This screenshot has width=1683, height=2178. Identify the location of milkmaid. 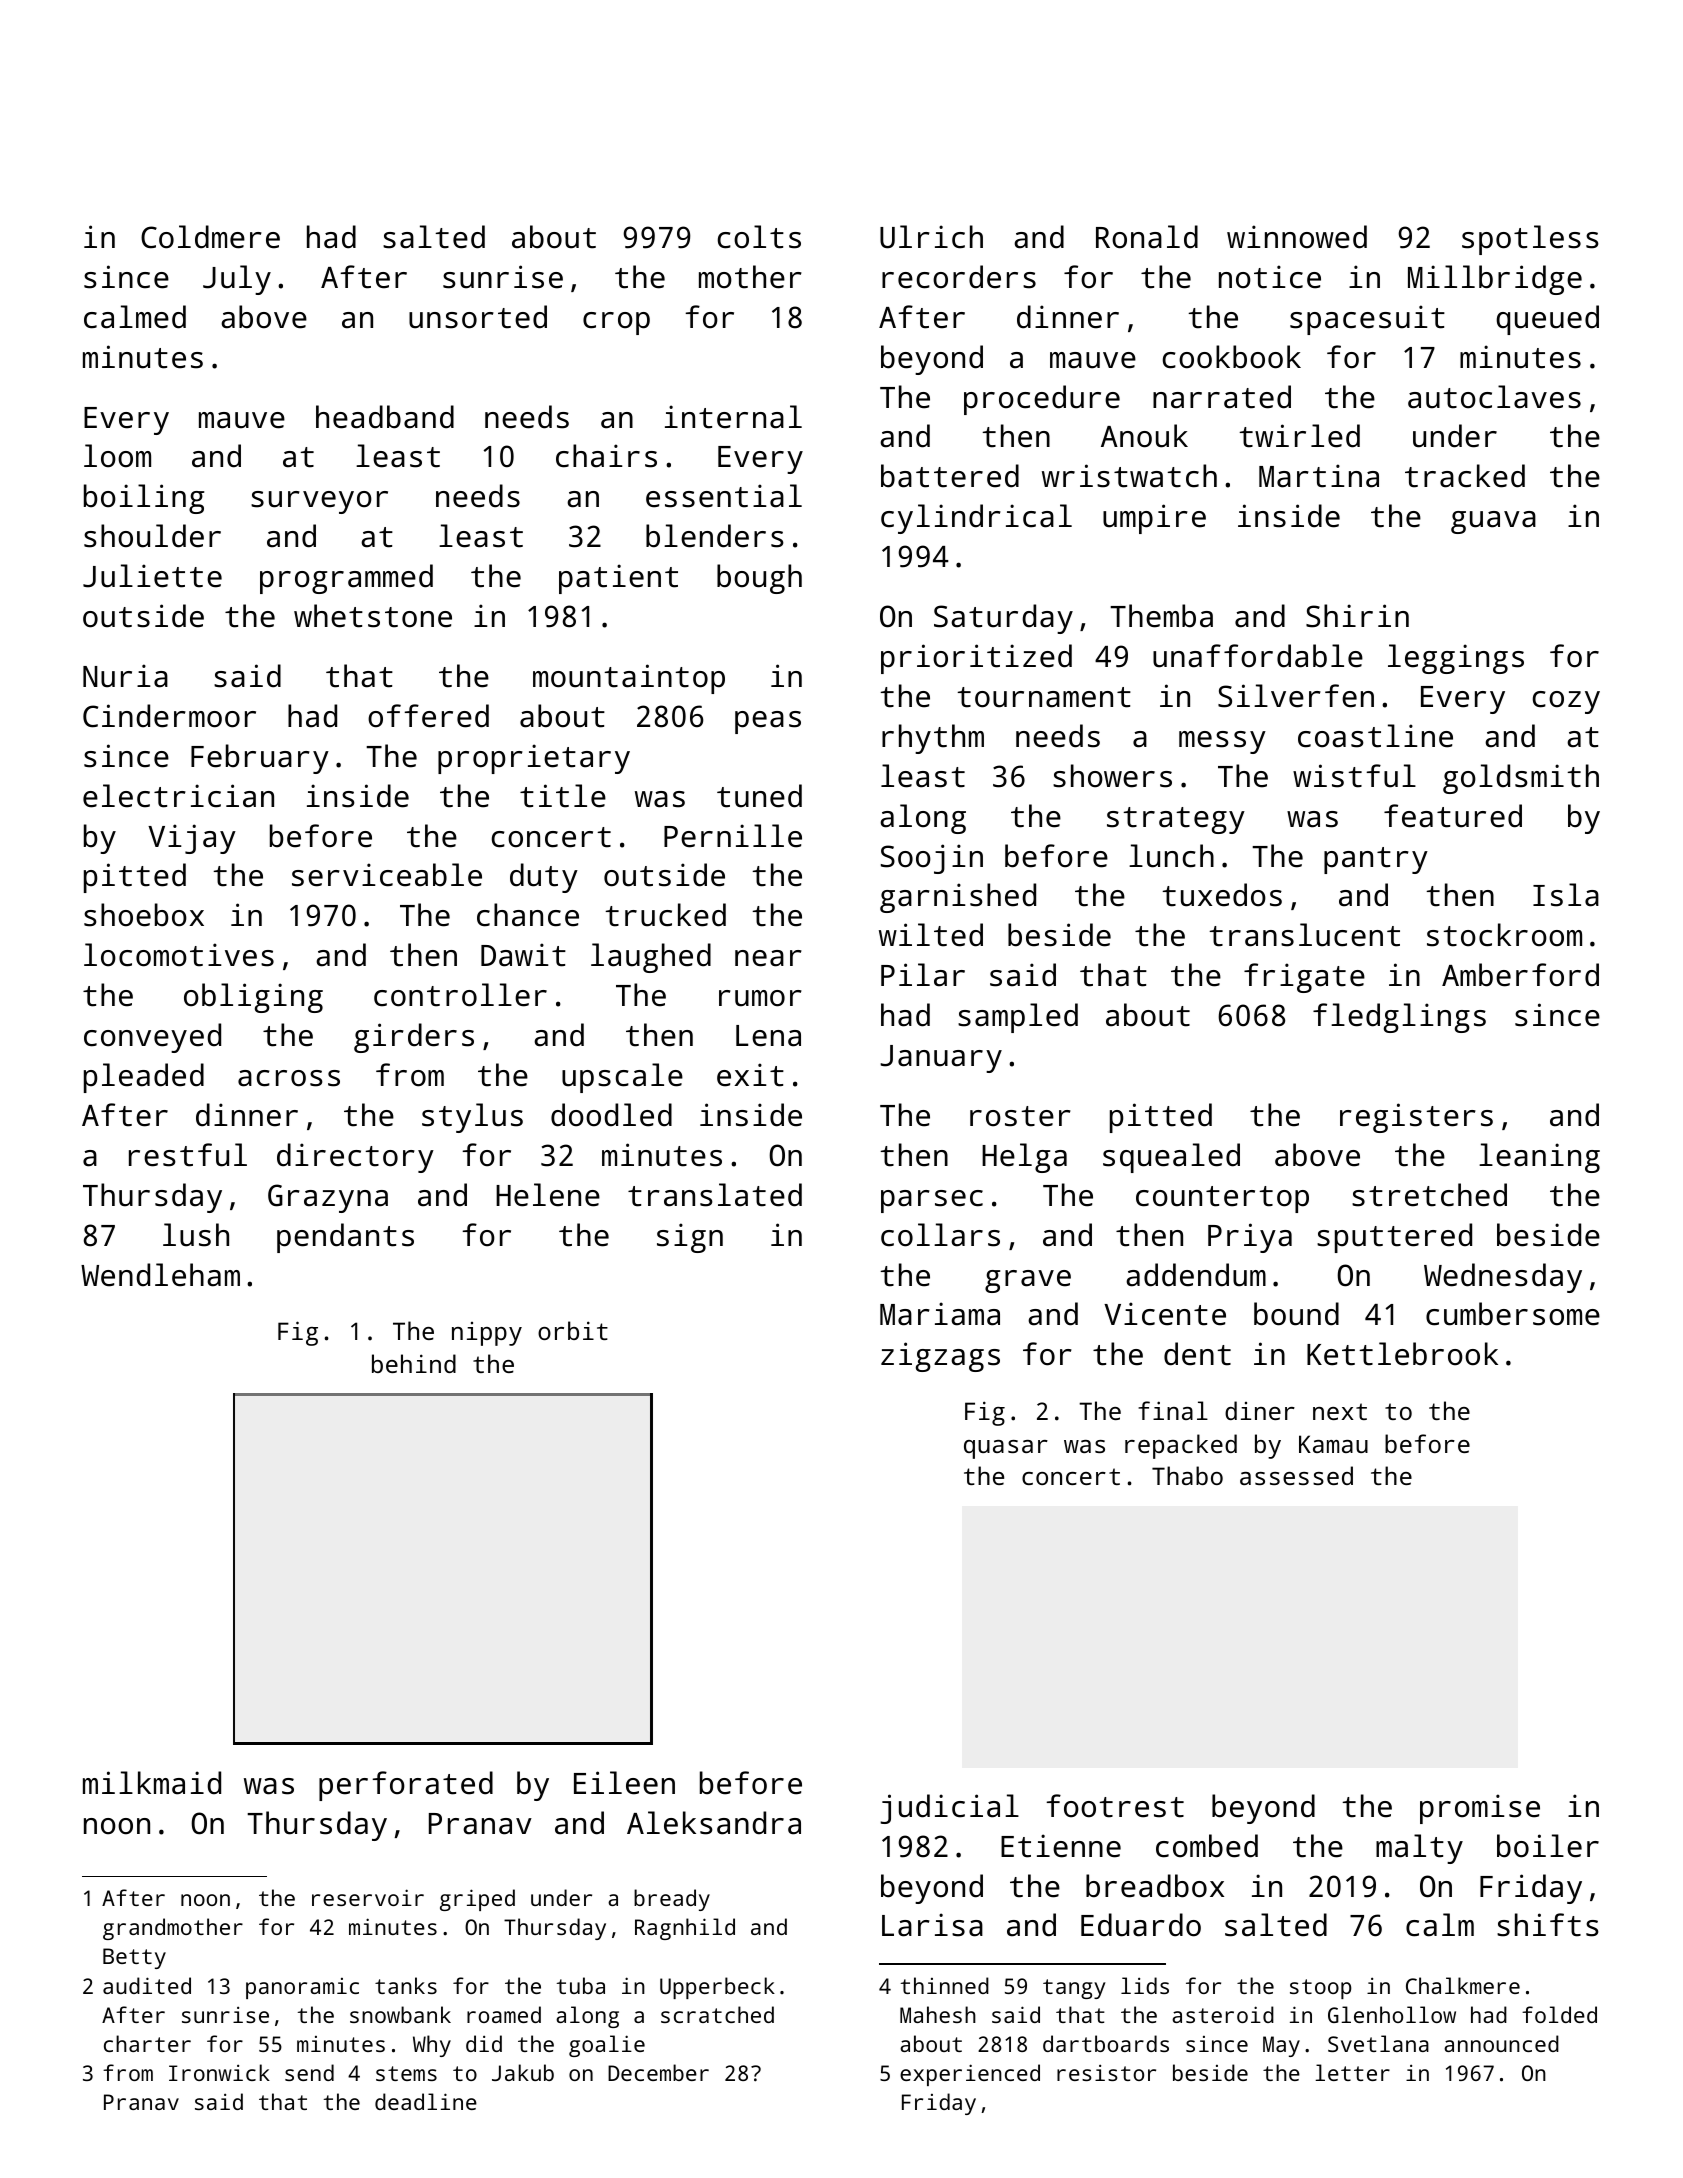
(152, 1783).
